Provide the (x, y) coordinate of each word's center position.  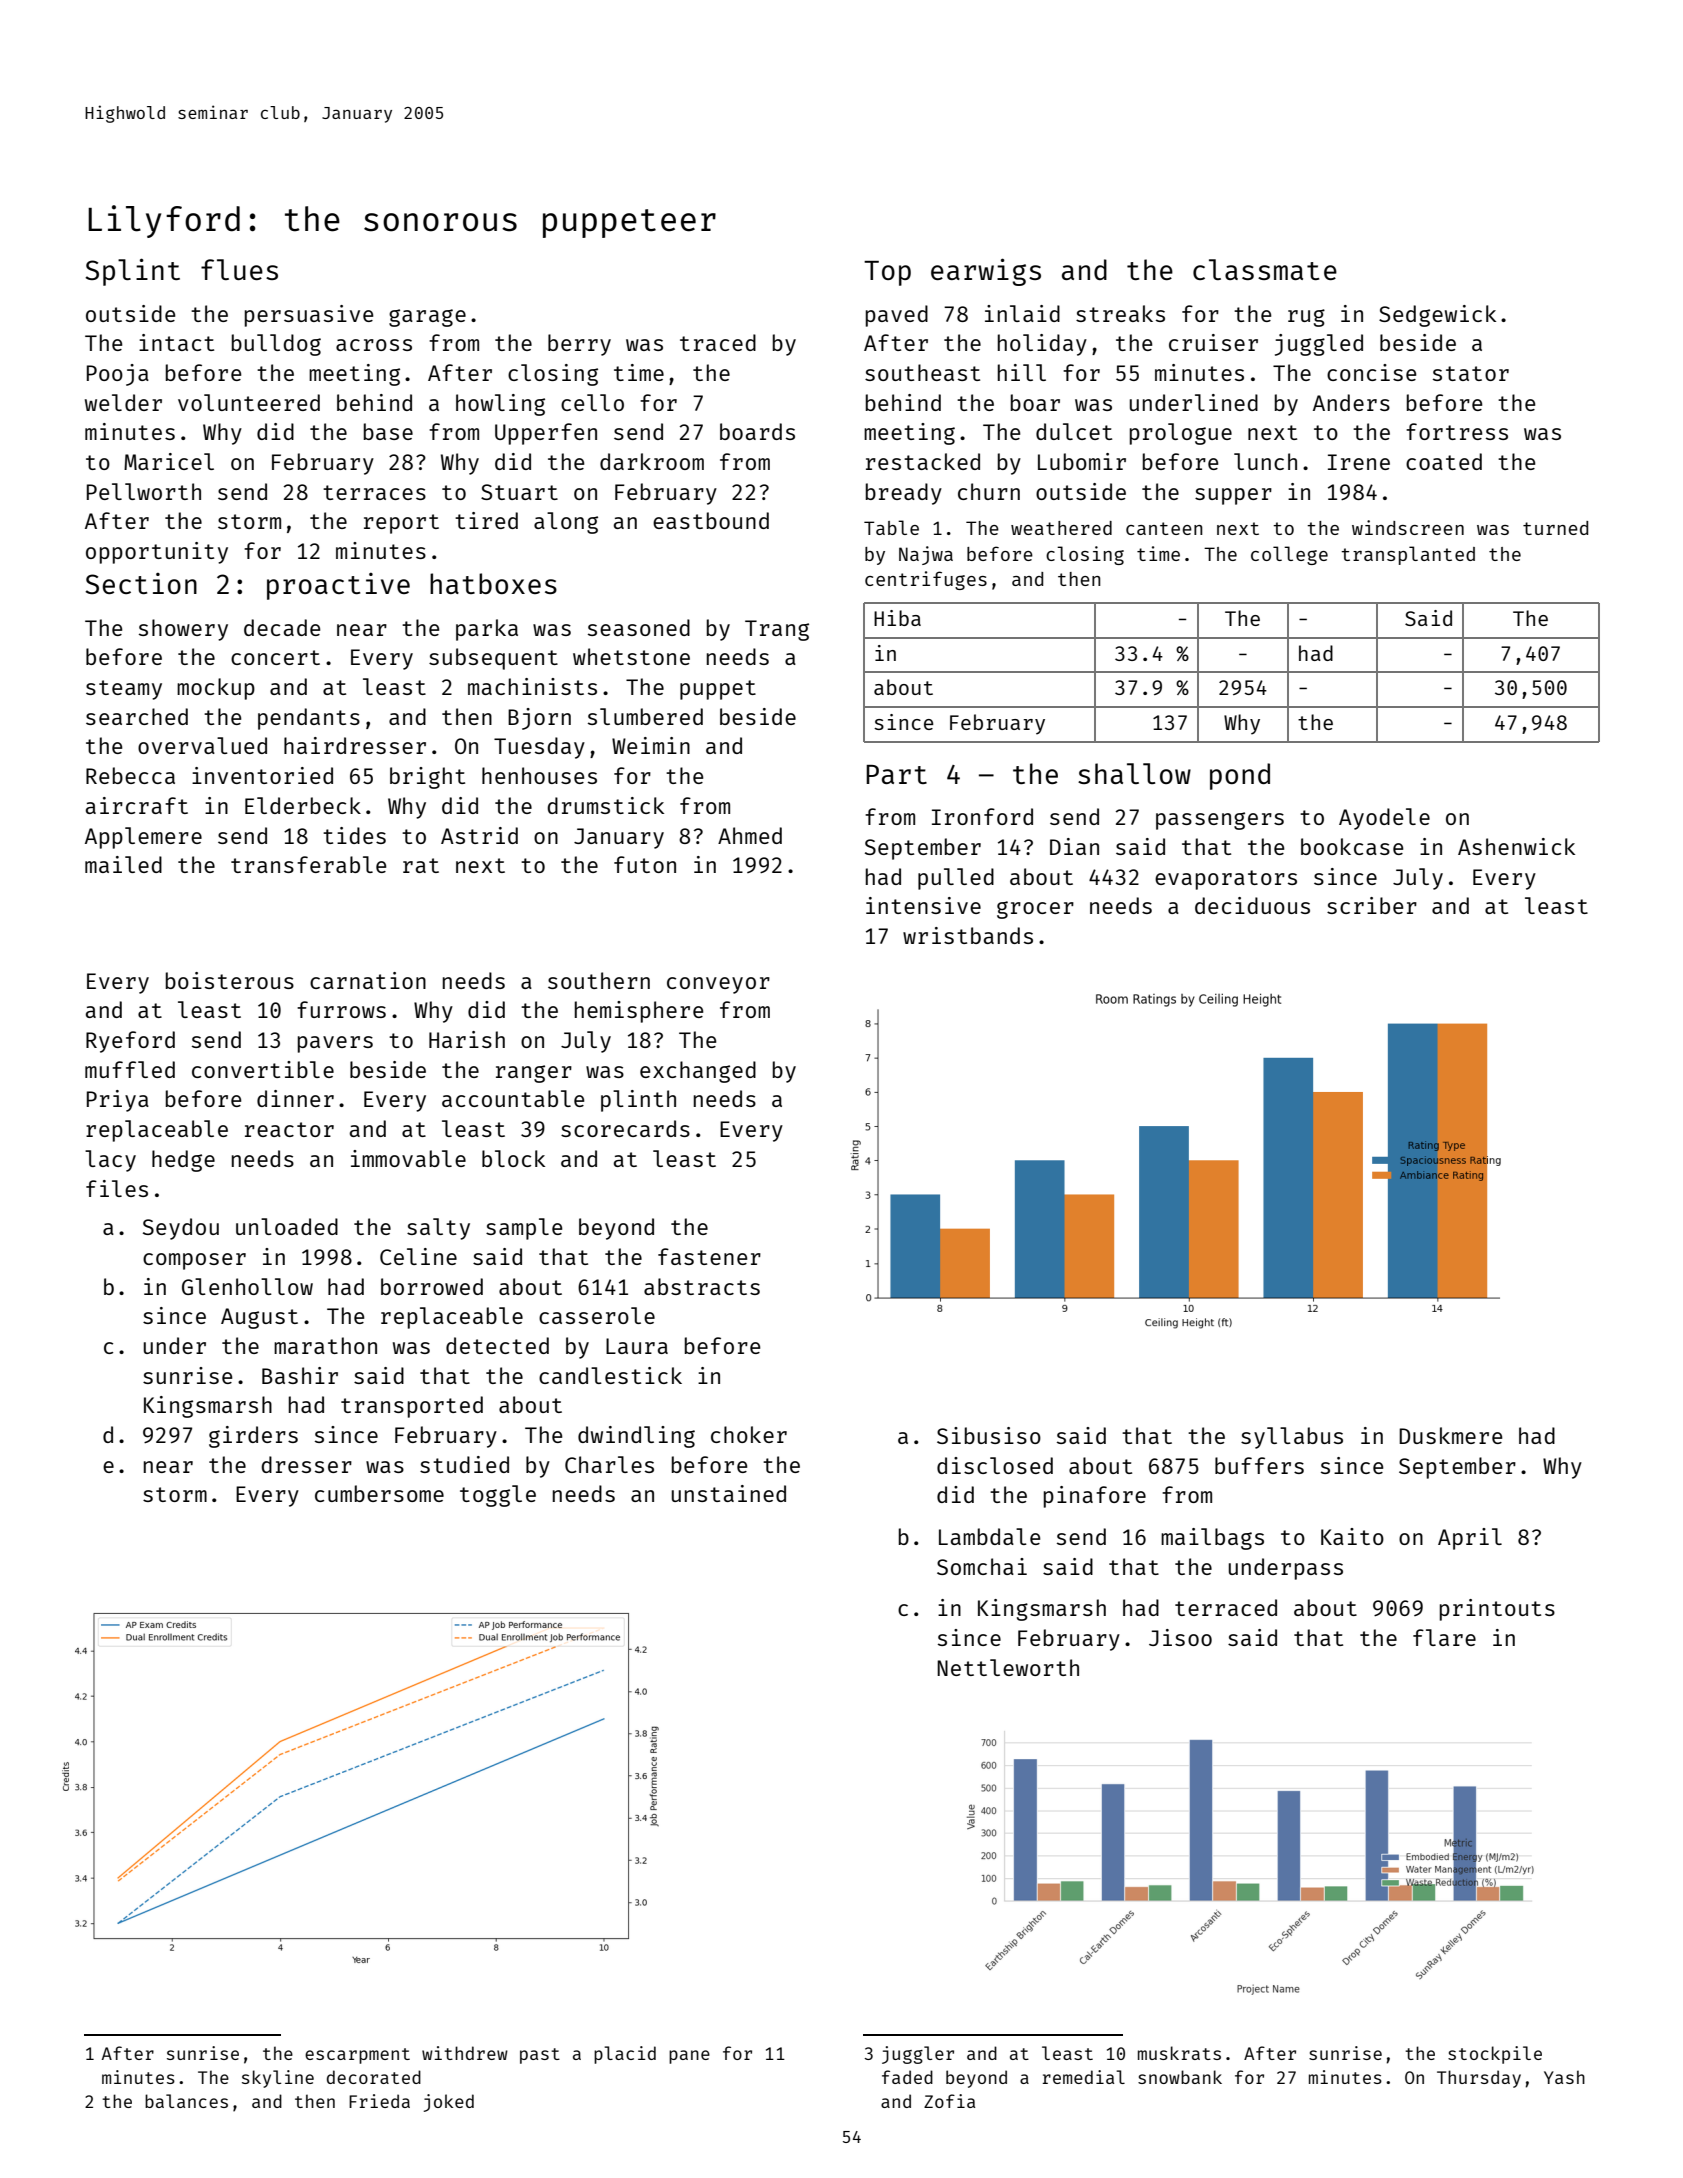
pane (689, 2057)
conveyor (718, 985)
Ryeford (130, 1042)
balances (186, 2101)
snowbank (1180, 2077)
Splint (132, 272)
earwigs (986, 272)
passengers (1220, 821)
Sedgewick (1437, 316)
